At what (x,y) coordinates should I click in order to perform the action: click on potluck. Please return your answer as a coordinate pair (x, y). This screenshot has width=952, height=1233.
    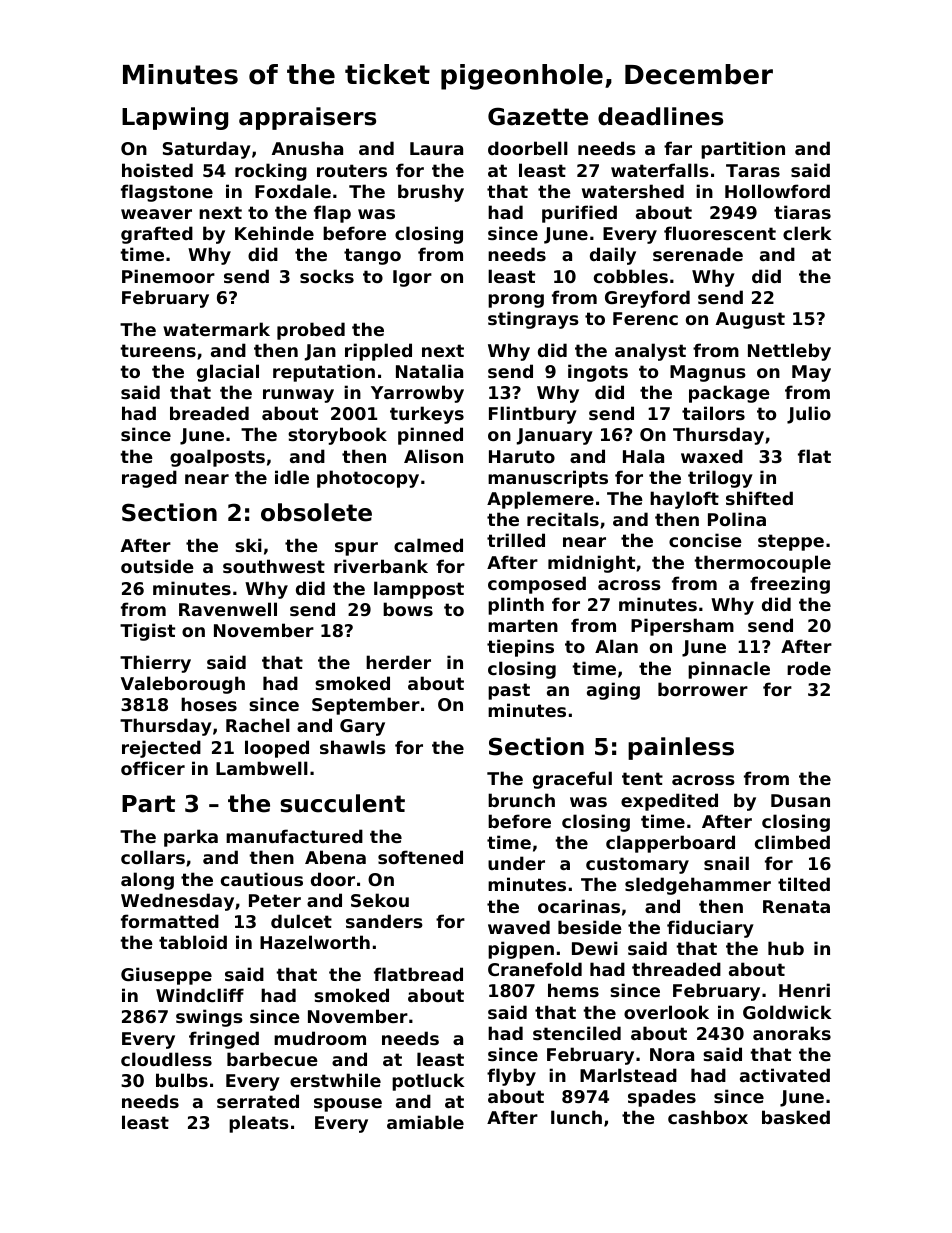
    Looking at the image, I should click on (428, 1082).
